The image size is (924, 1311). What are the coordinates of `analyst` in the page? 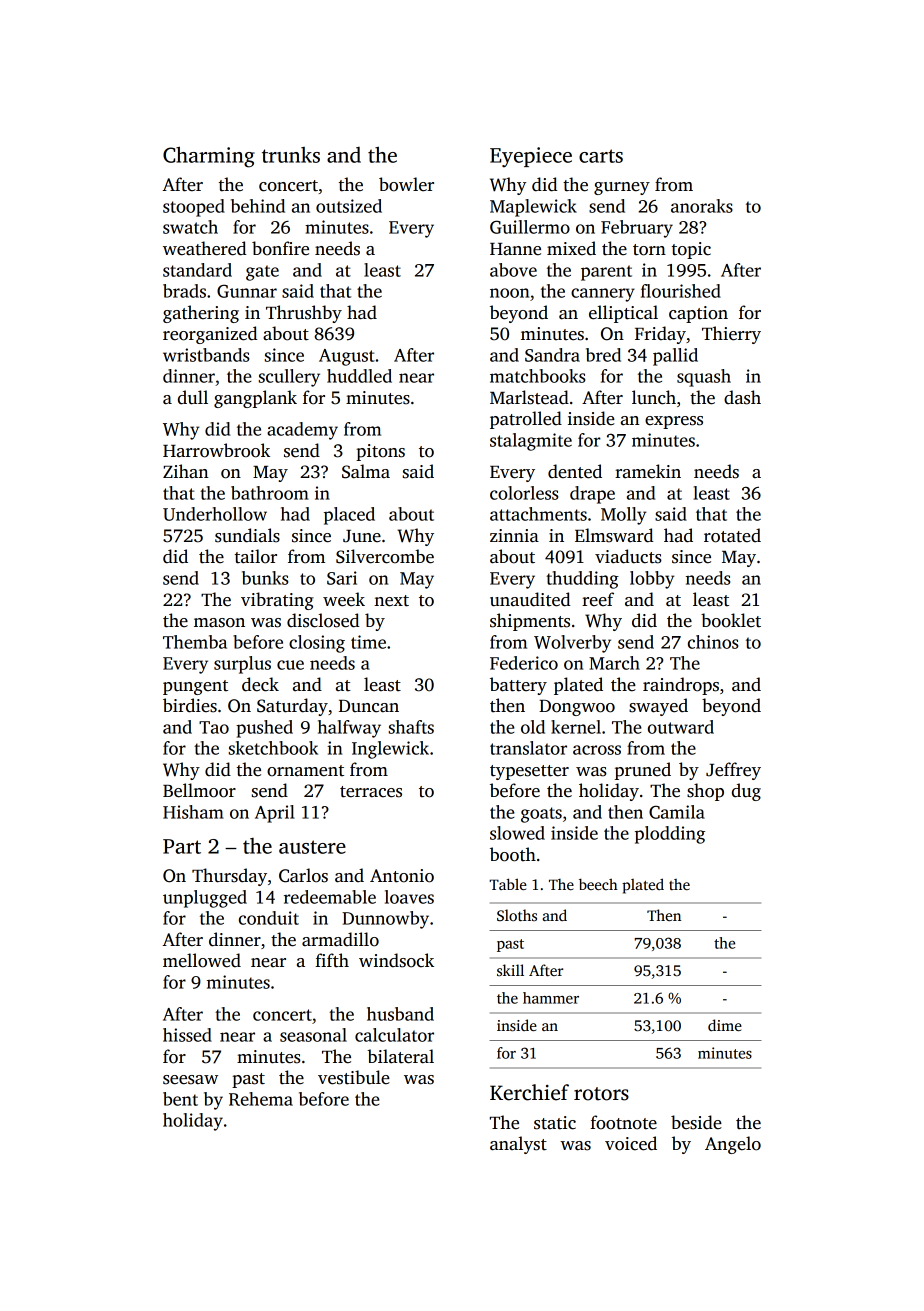 It's located at (518, 1145).
